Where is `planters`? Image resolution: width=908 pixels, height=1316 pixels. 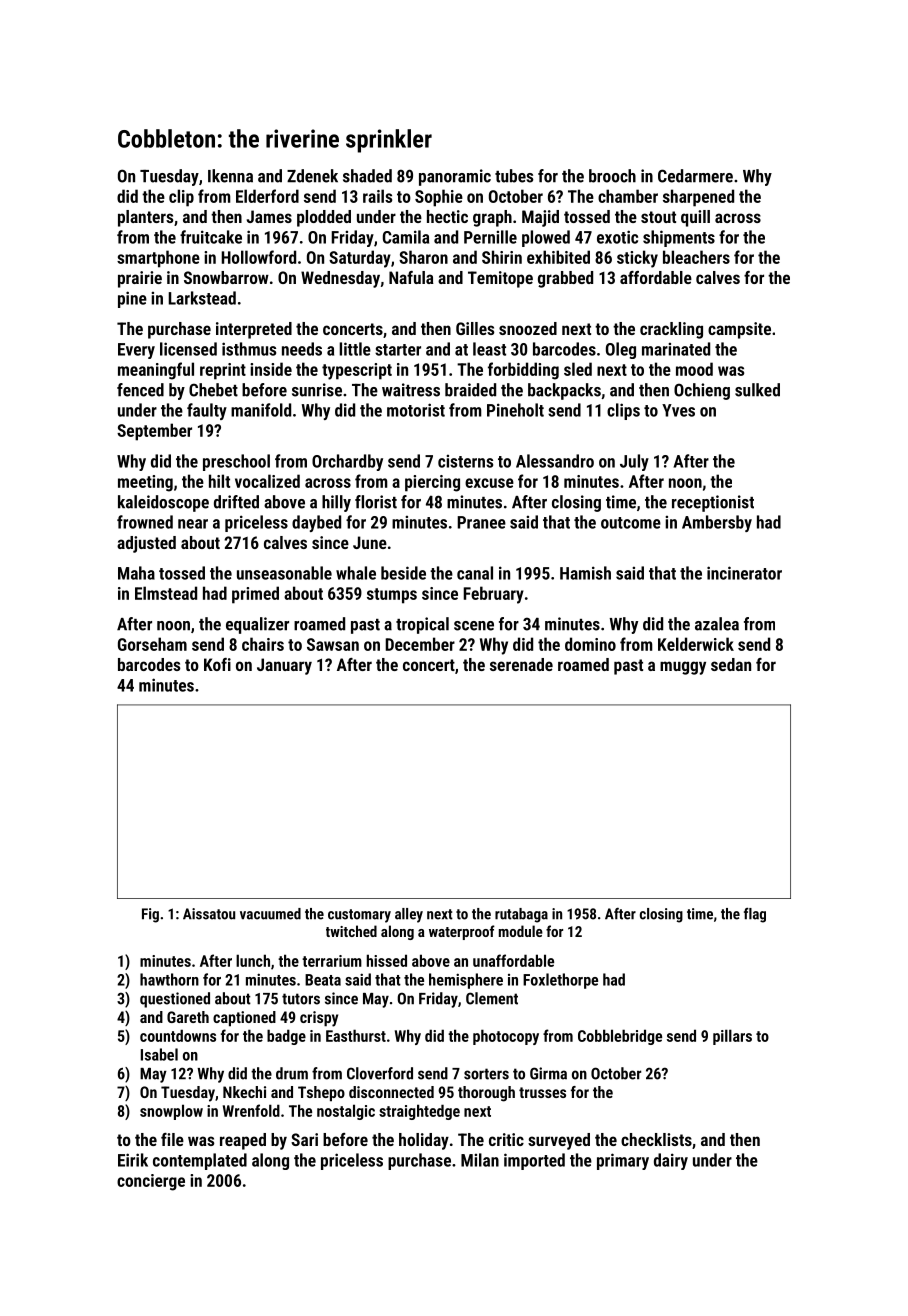 planters is located at coordinates (145, 218).
